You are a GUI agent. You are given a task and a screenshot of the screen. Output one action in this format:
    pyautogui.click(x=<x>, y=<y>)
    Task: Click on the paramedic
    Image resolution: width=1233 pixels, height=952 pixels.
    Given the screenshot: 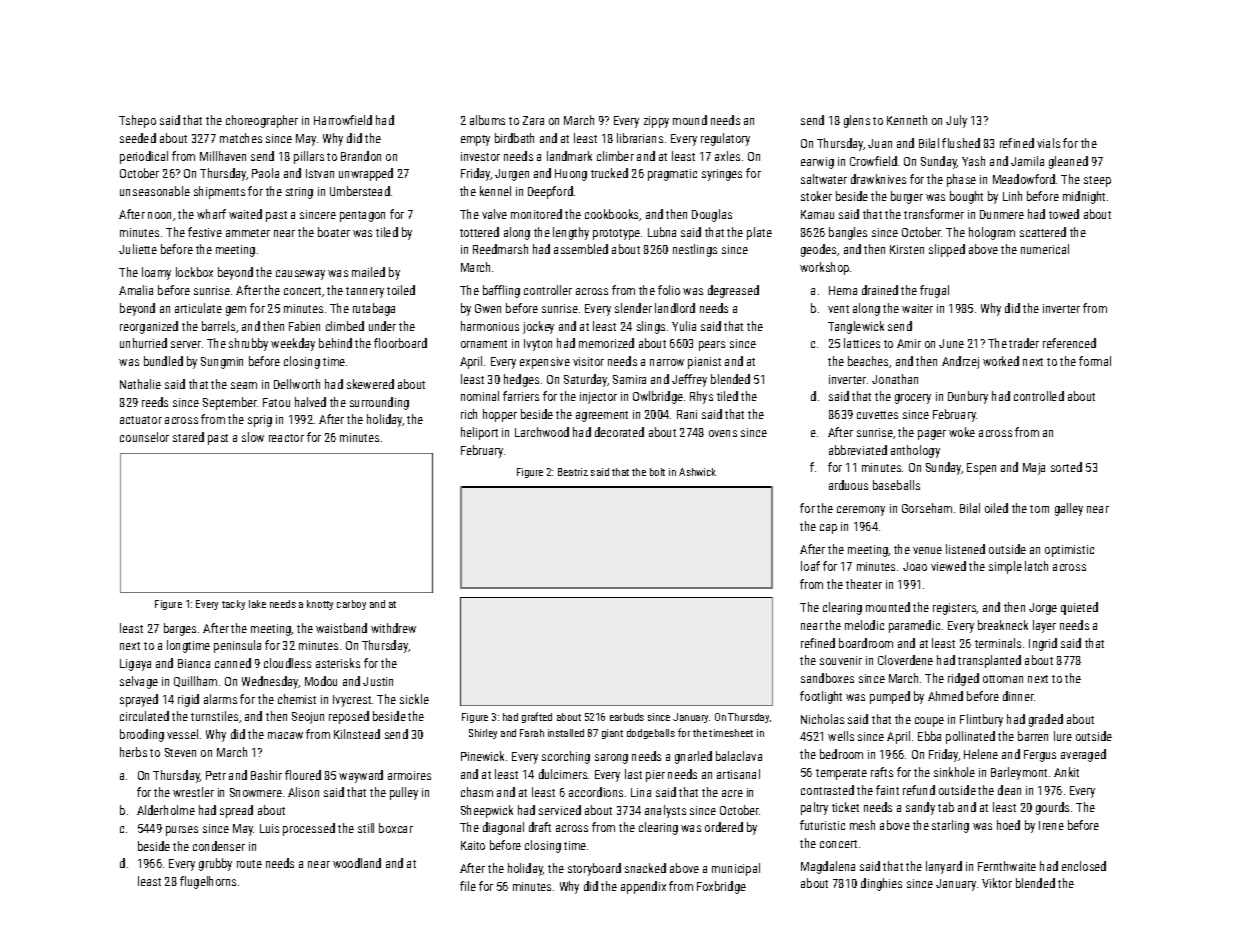 What is the action you would take?
    pyautogui.click(x=914, y=626)
